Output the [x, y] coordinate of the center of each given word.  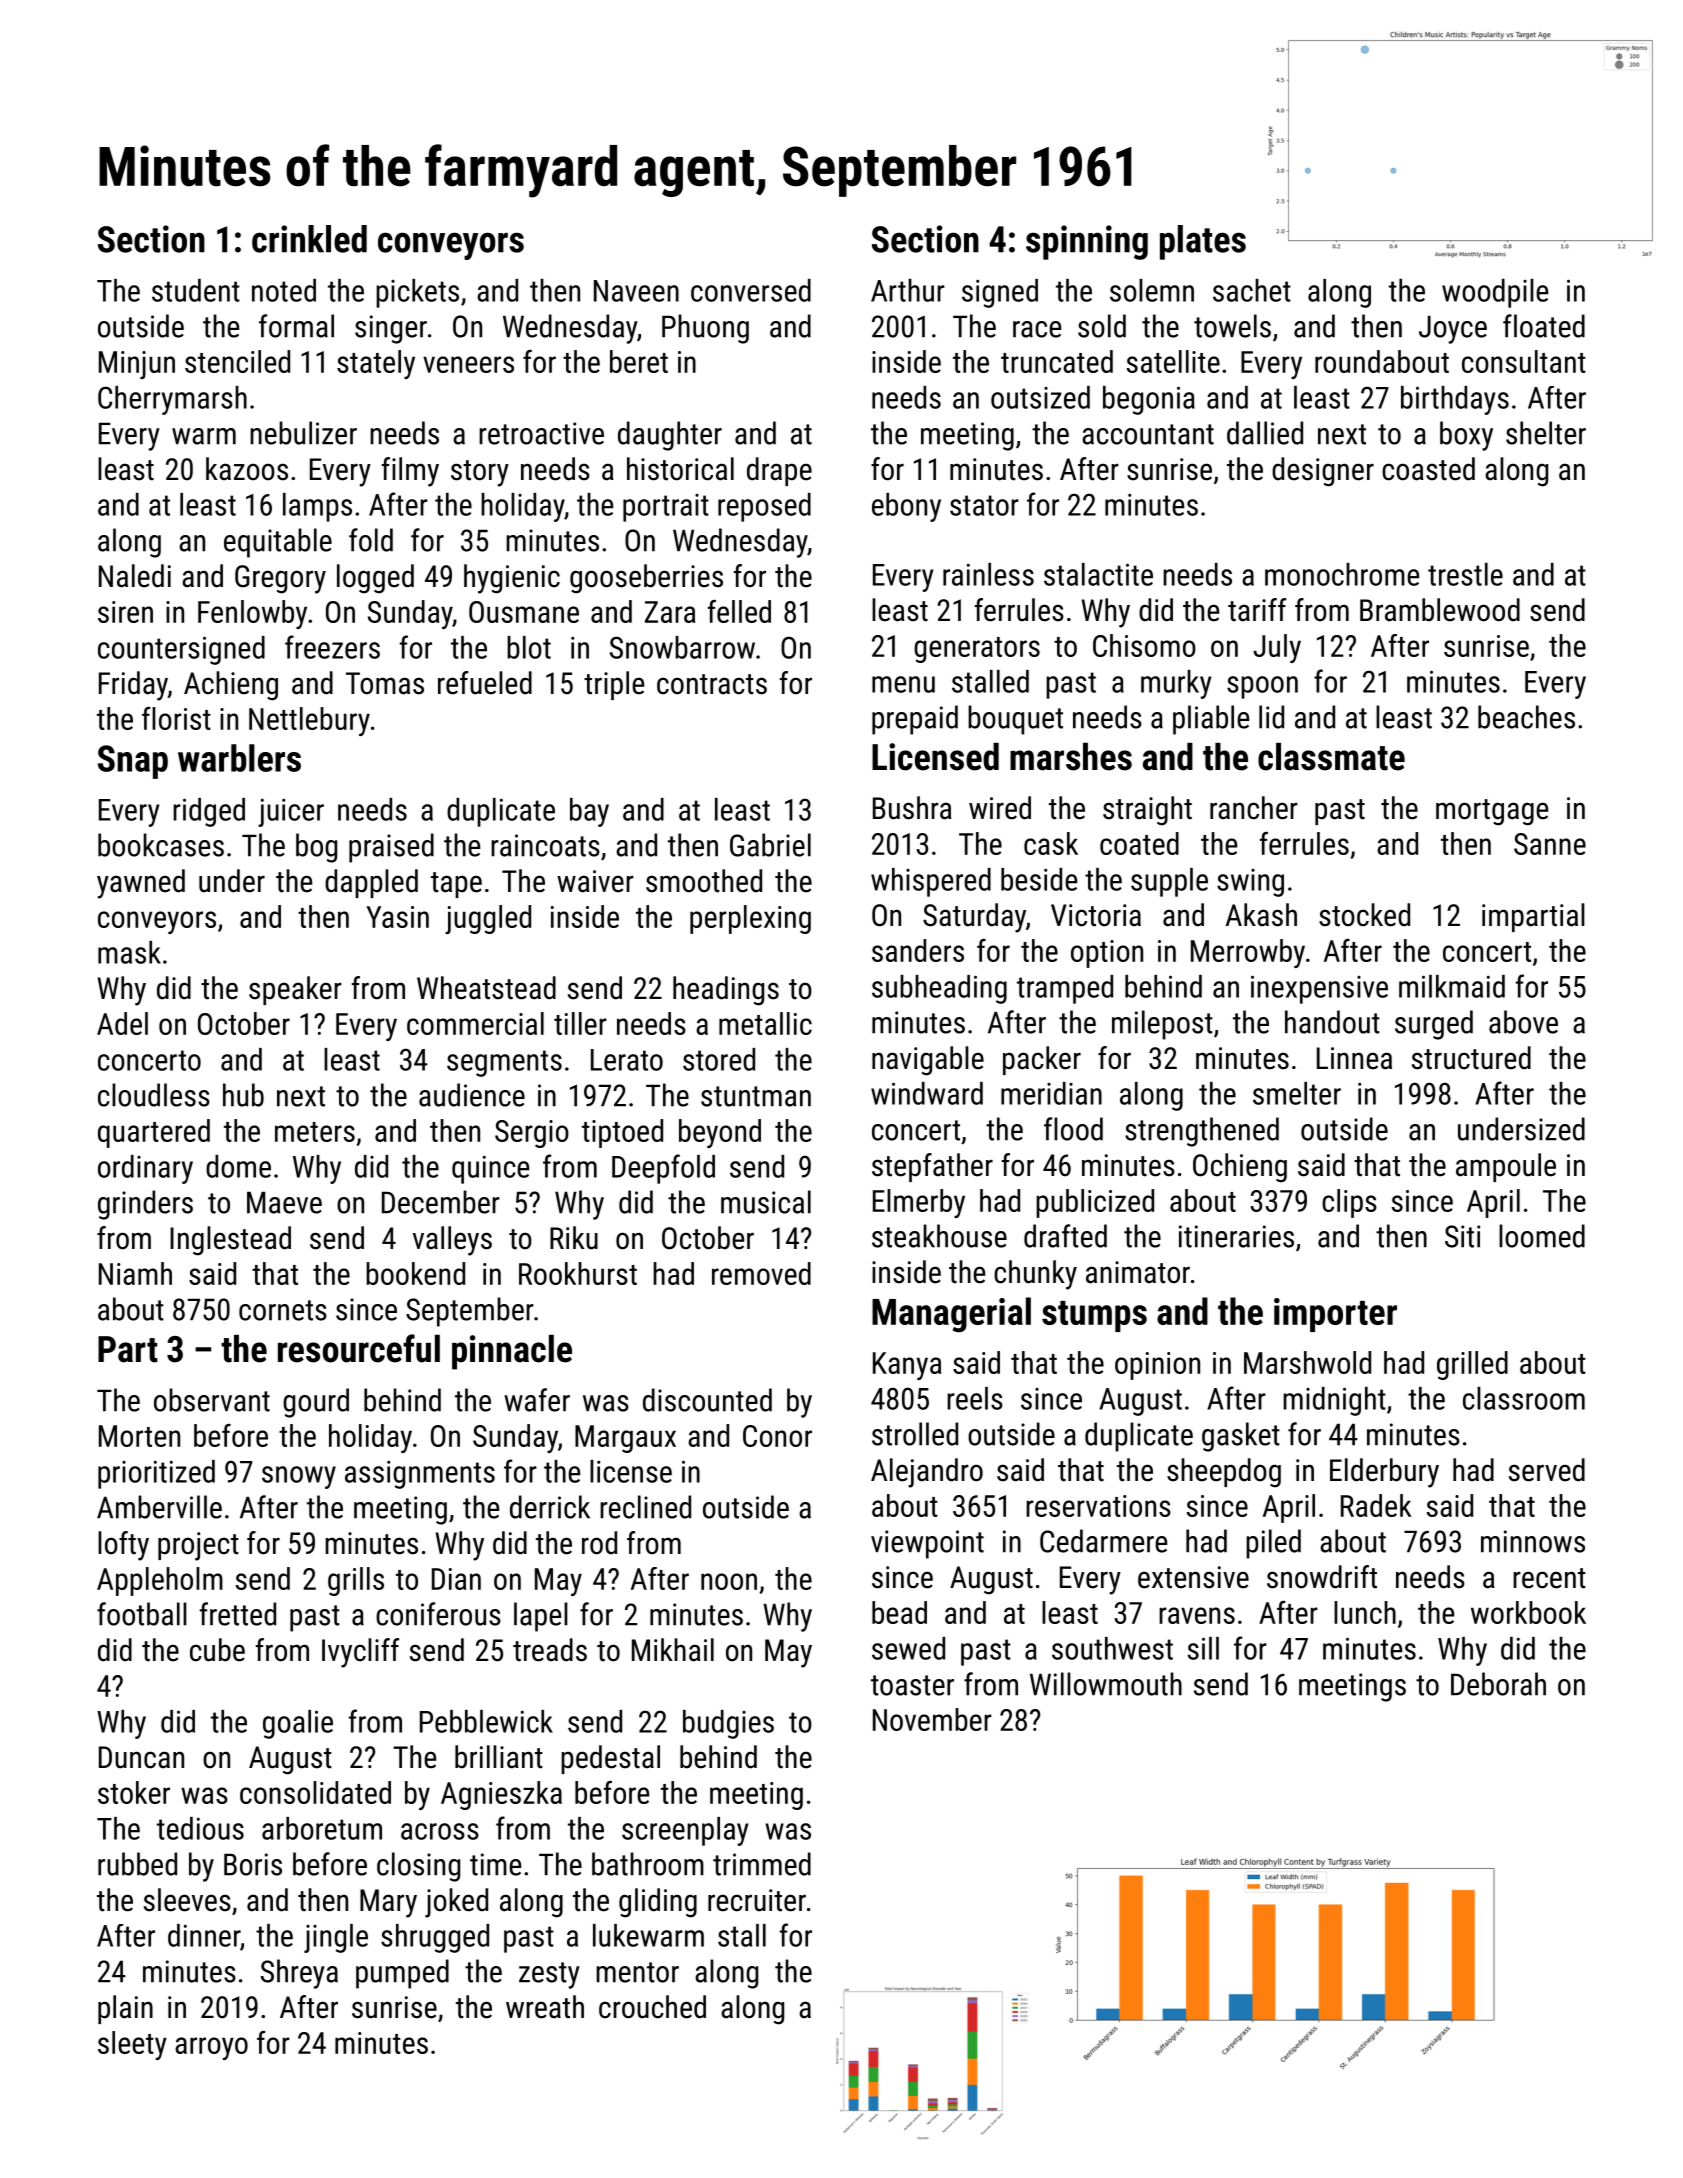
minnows [1533, 1541]
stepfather [932, 1167]
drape [779, 471]
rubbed [137, 1864]
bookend [415, 1273]
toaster [912, 1685]
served [1547, 1470]
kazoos [247, 469]
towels [1232, 326]
